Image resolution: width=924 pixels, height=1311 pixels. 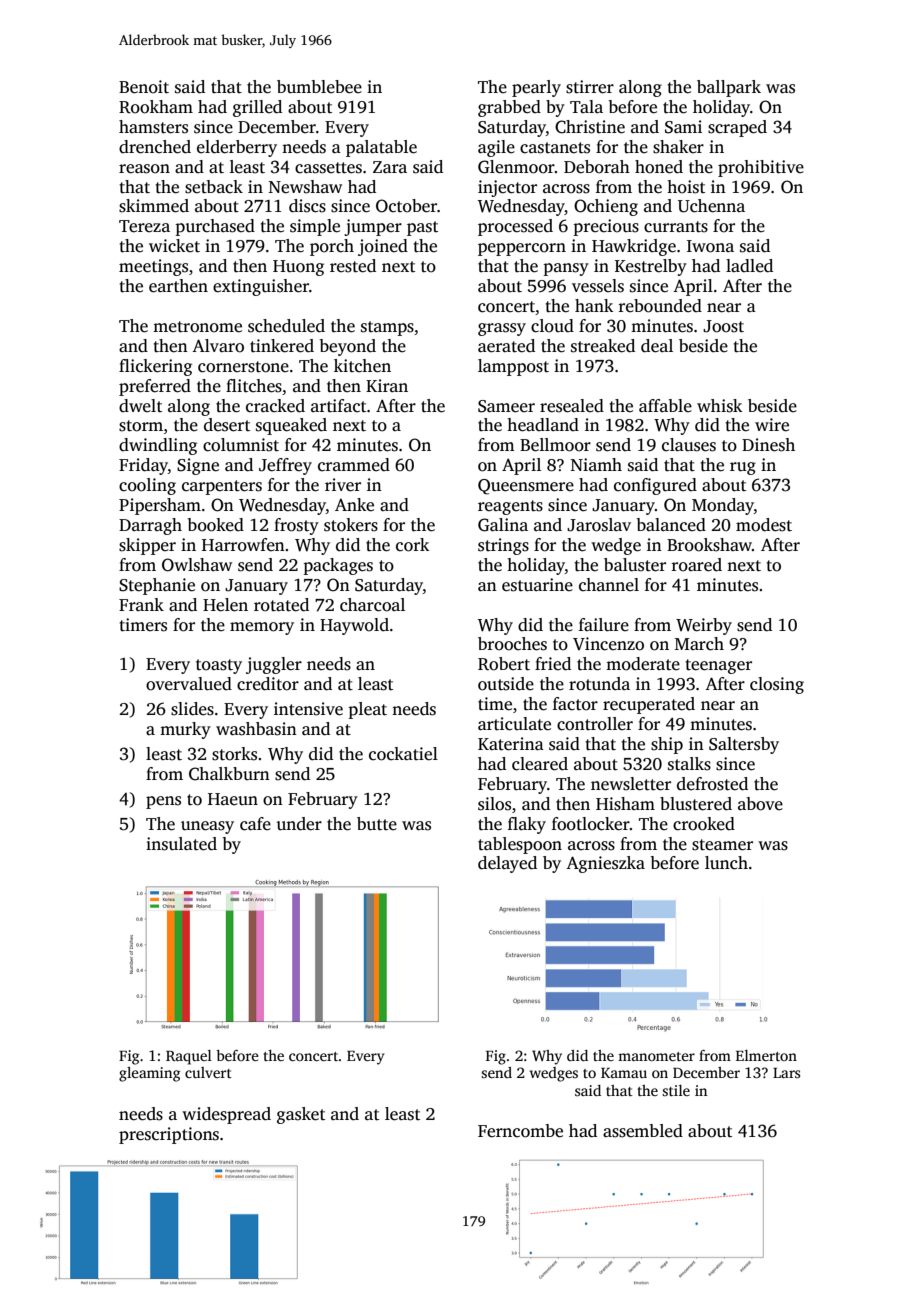 What do you see at coordinates (354, 465) in the page?
I see `crammed` at bounding box center [354, 465].
